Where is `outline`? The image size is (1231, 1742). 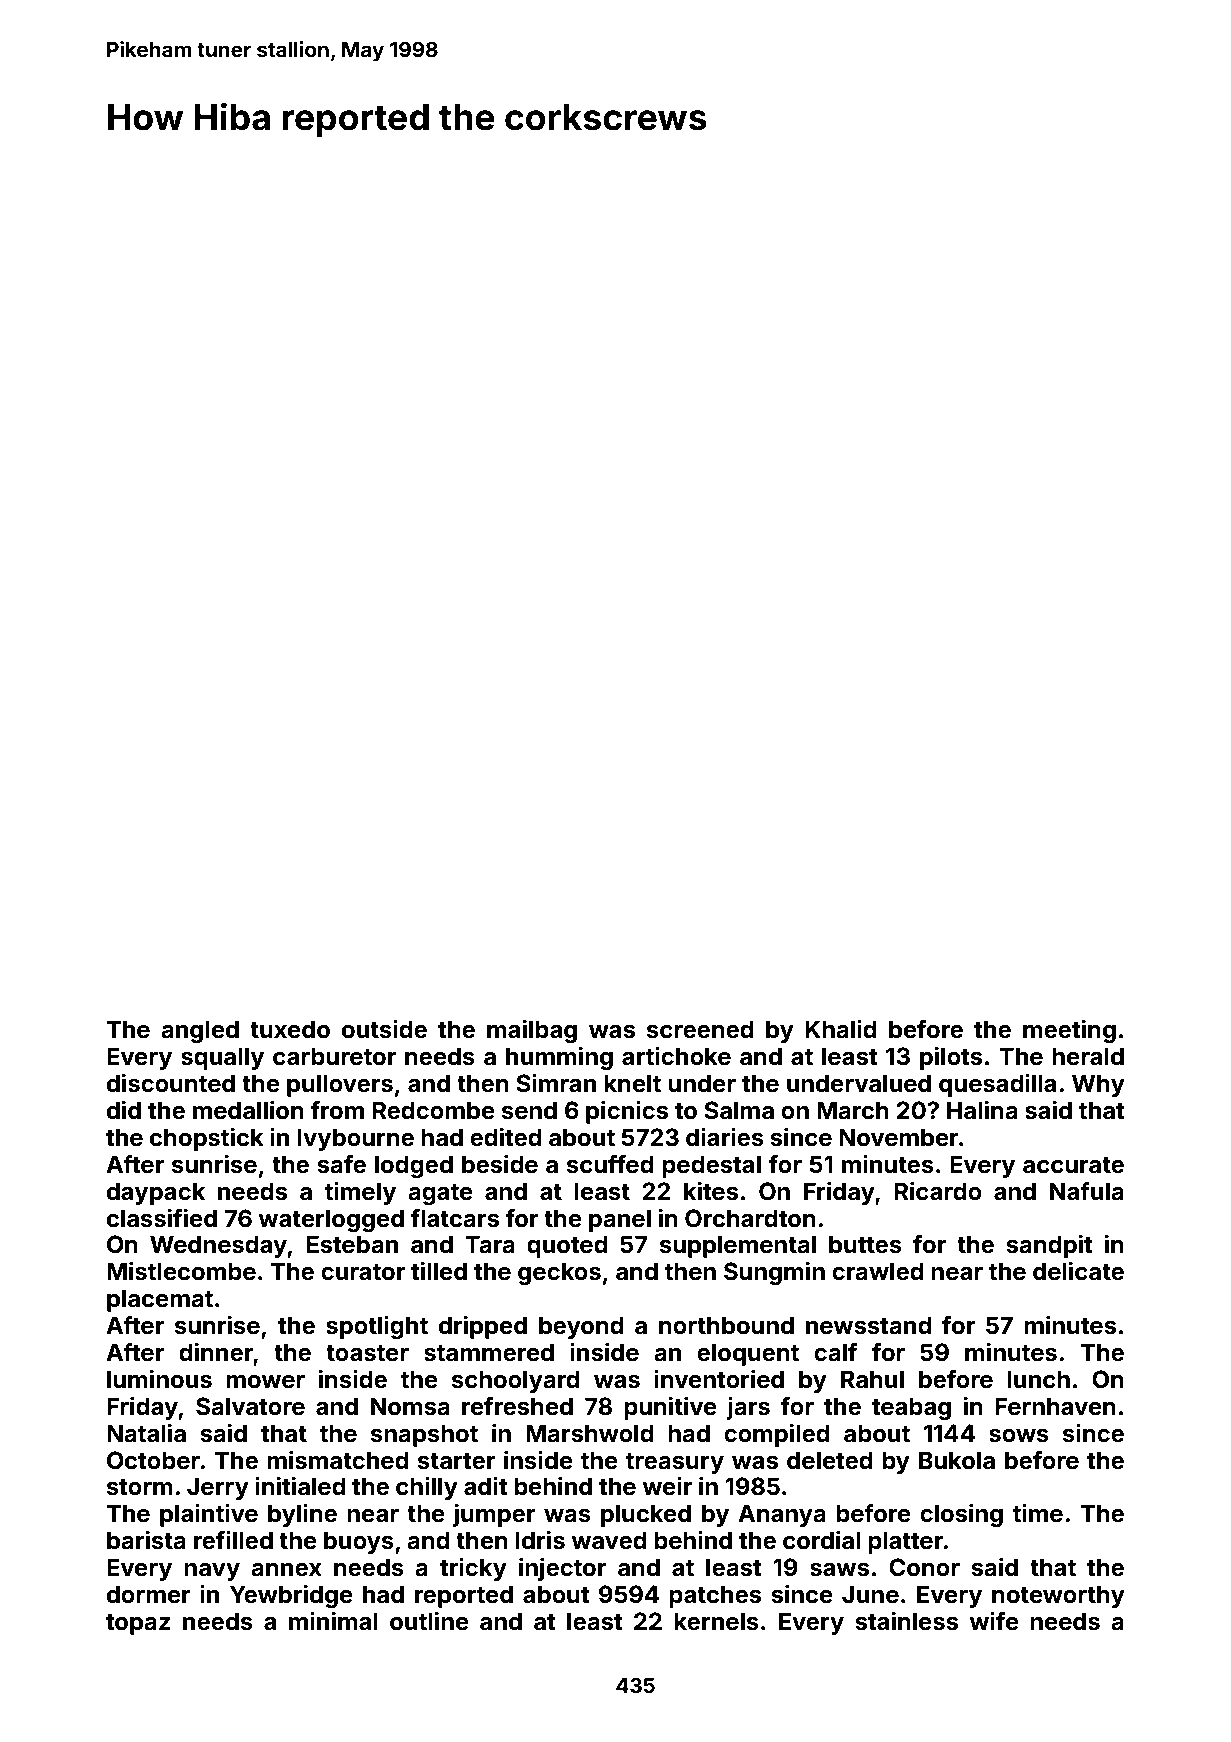 outline is located at coordinates (429, 1621).
